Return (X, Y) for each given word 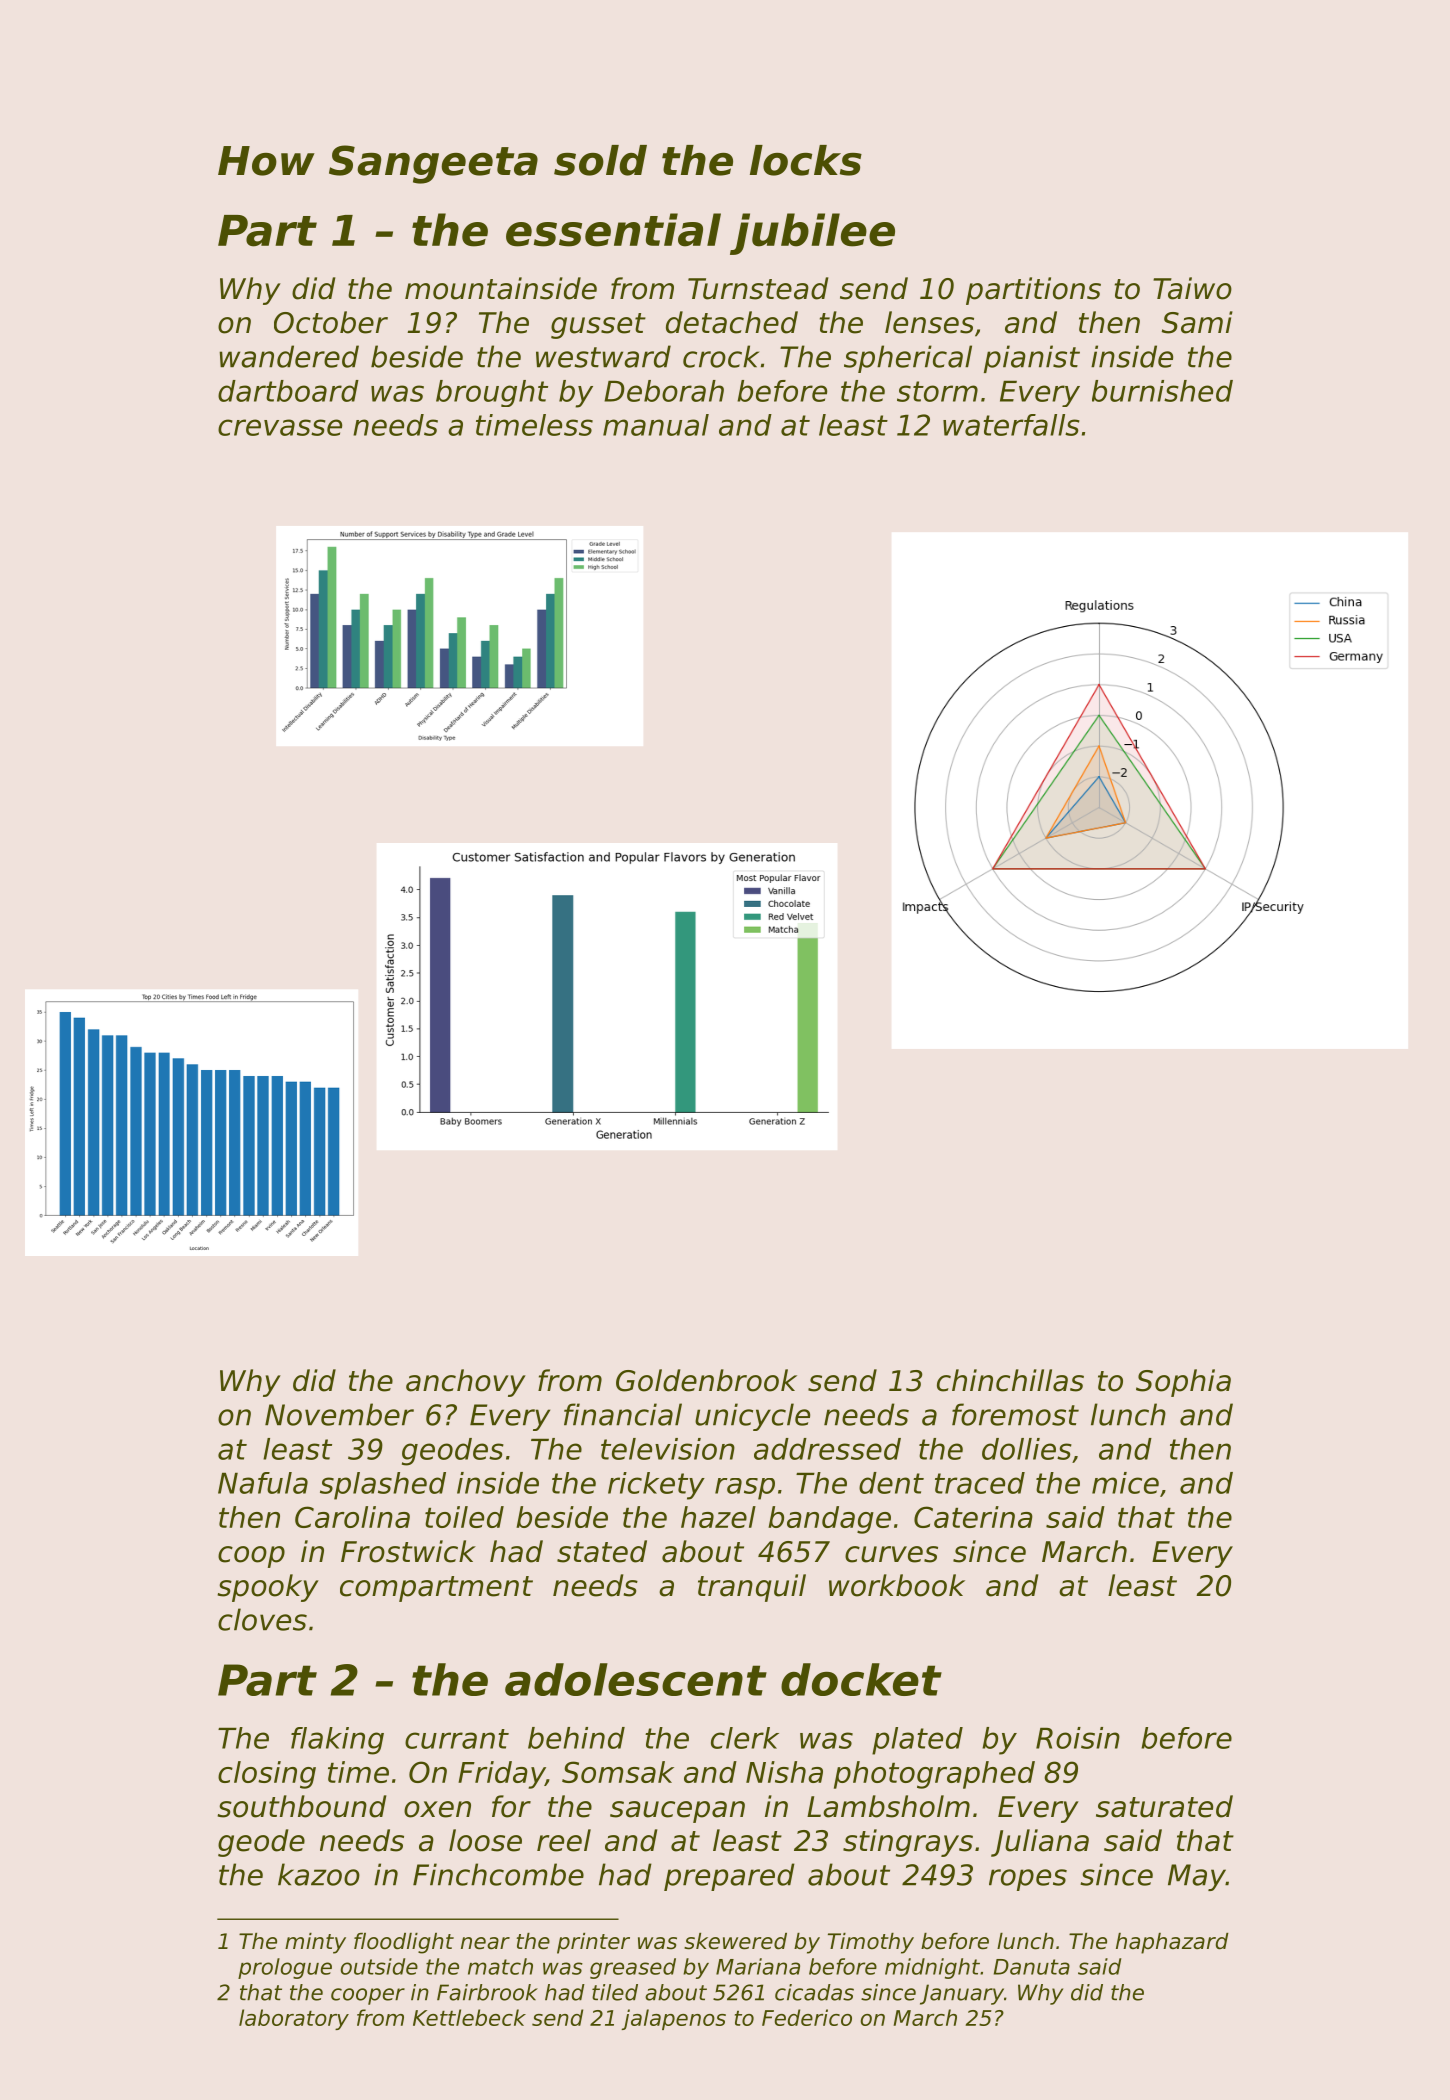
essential (613, 230)
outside (379, 1966)
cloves (262, 1619)
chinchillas (1010, 1380)
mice (1125, 1483)
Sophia (1183, 1383)
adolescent (636, 1679)
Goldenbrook (706, 1380)
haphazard (1172, 1943)
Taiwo (1192, 288)
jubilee (812, 234)
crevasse (280, 427)
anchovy (466, 1383)
